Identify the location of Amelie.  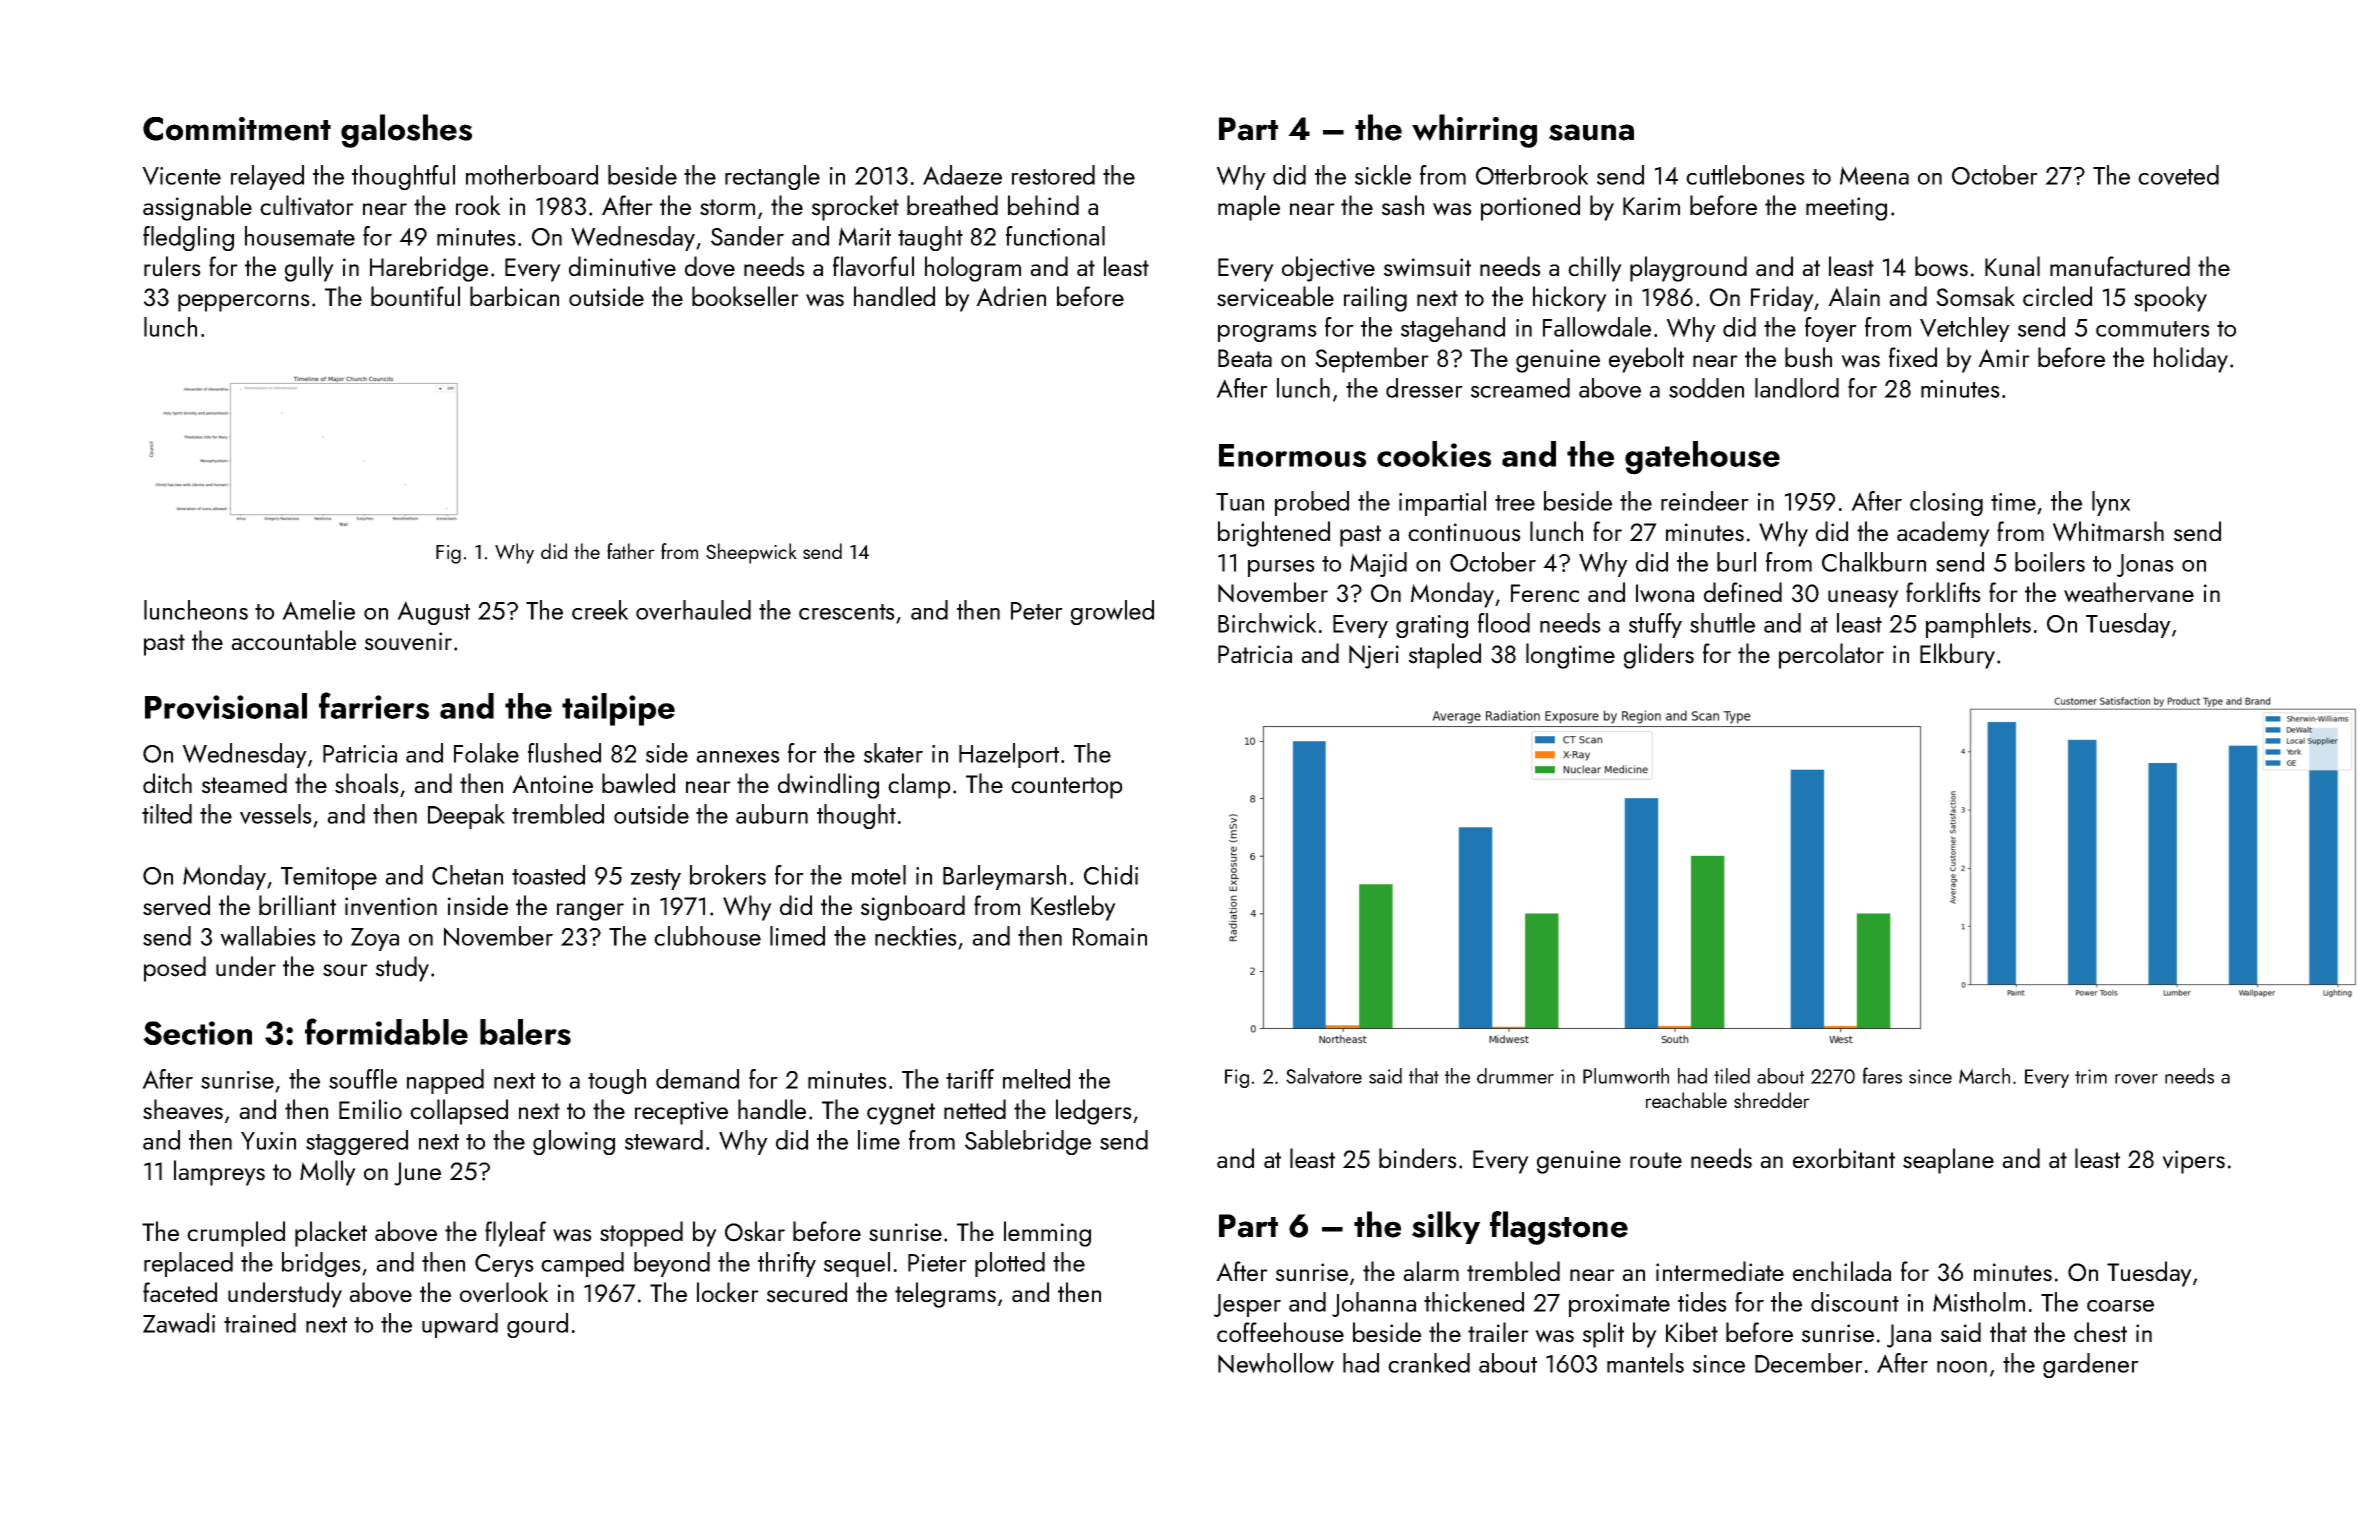
(318, 610).
